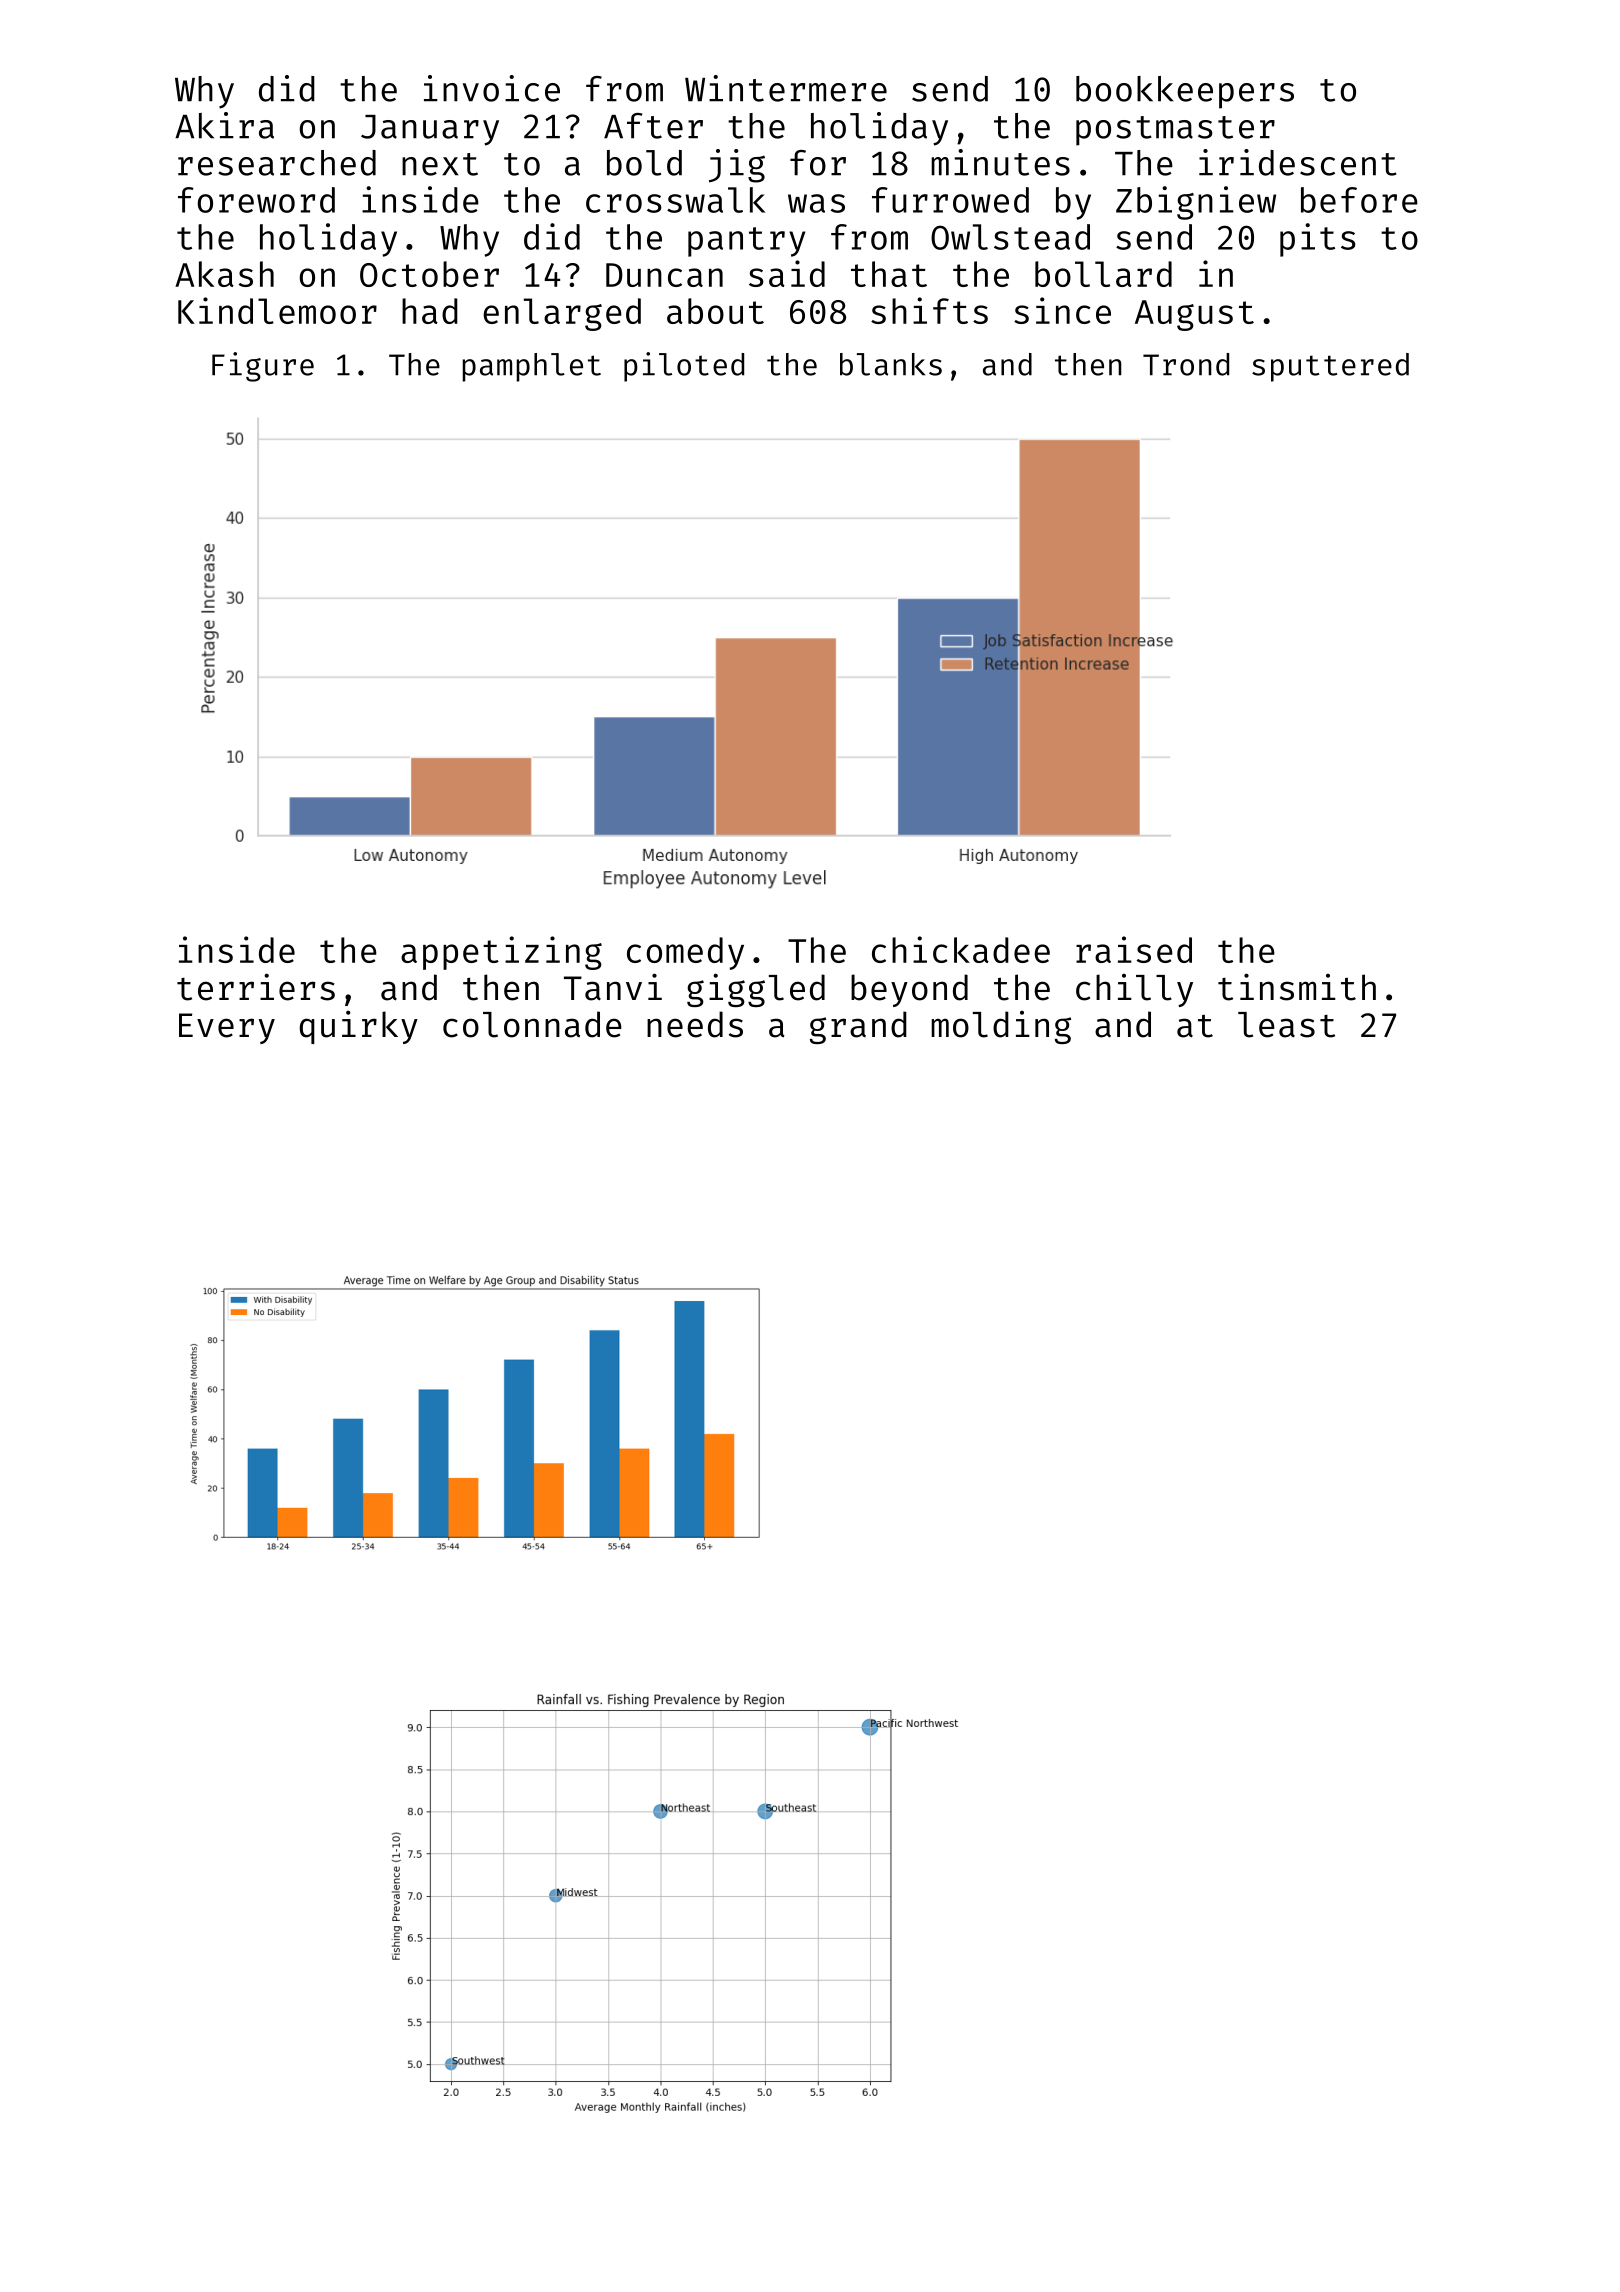 This screenshot has width=1620, height=2292. What do you see at coordinates (501, 953) in the screenshot?
I see `appetizing` at bounding box center [501, 953].
